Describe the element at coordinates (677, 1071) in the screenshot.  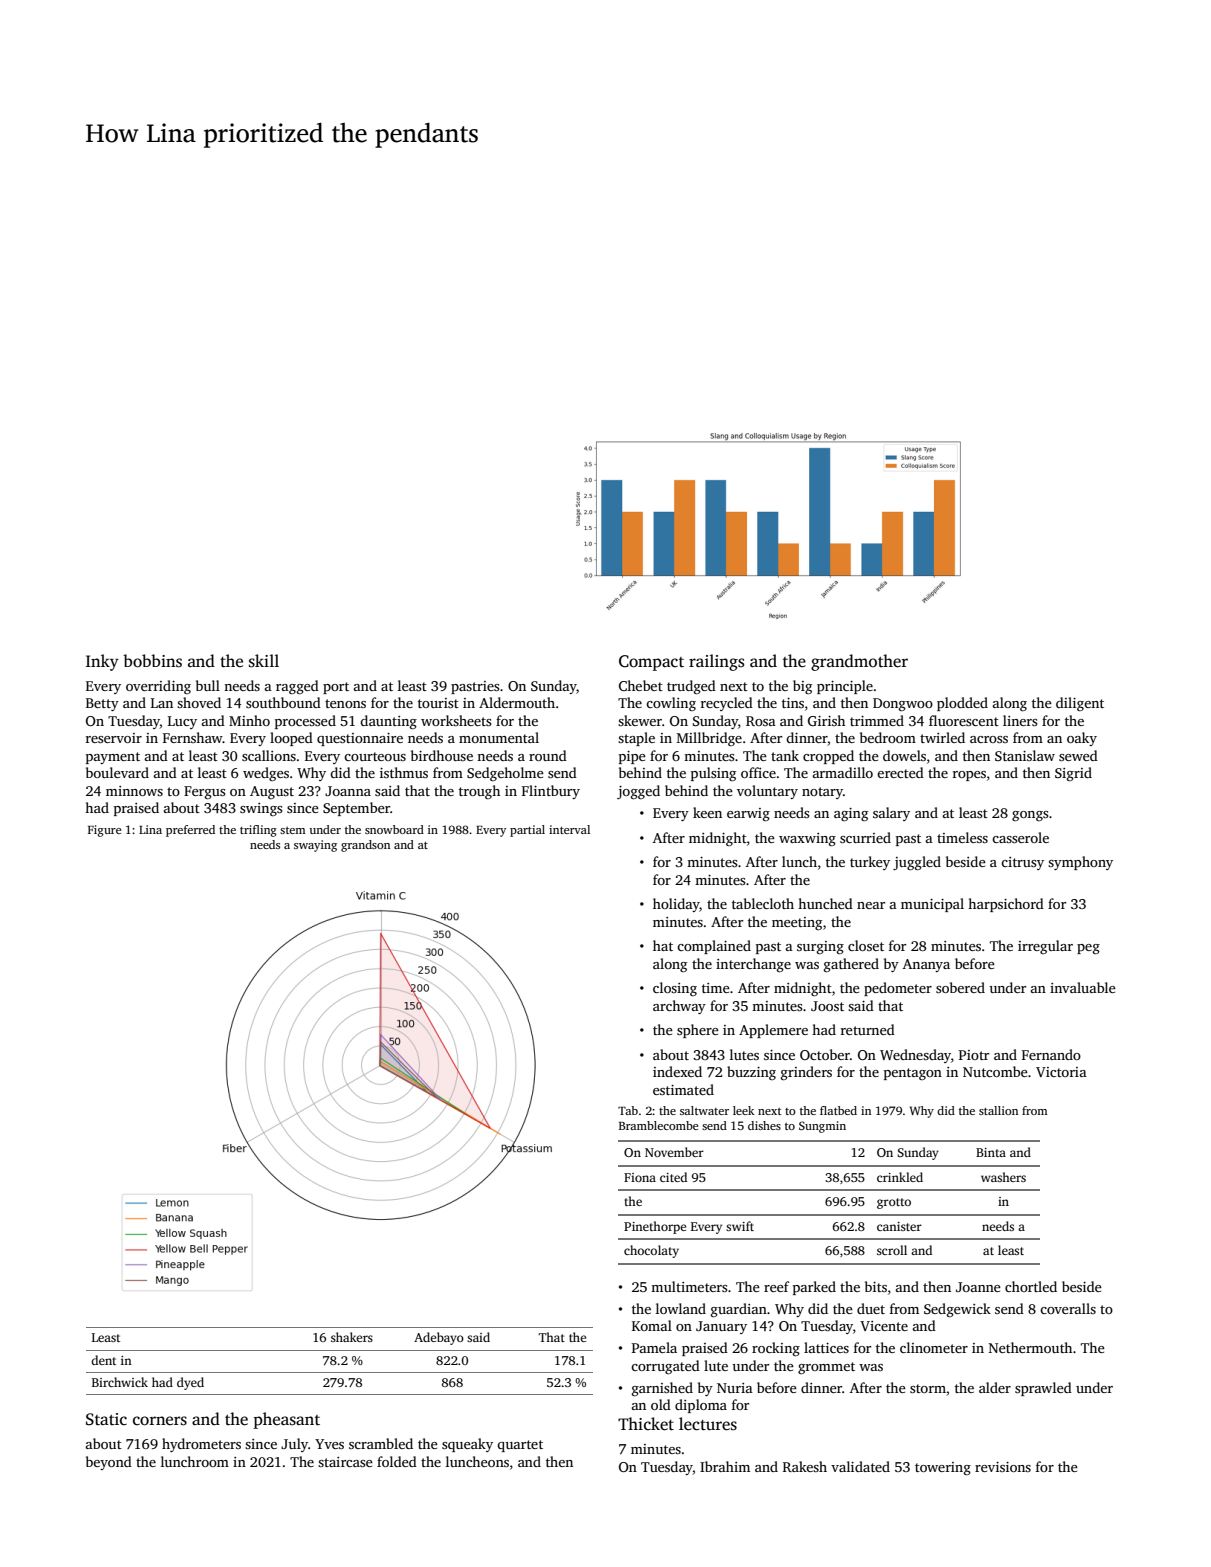
I see `indexed` at that location.
